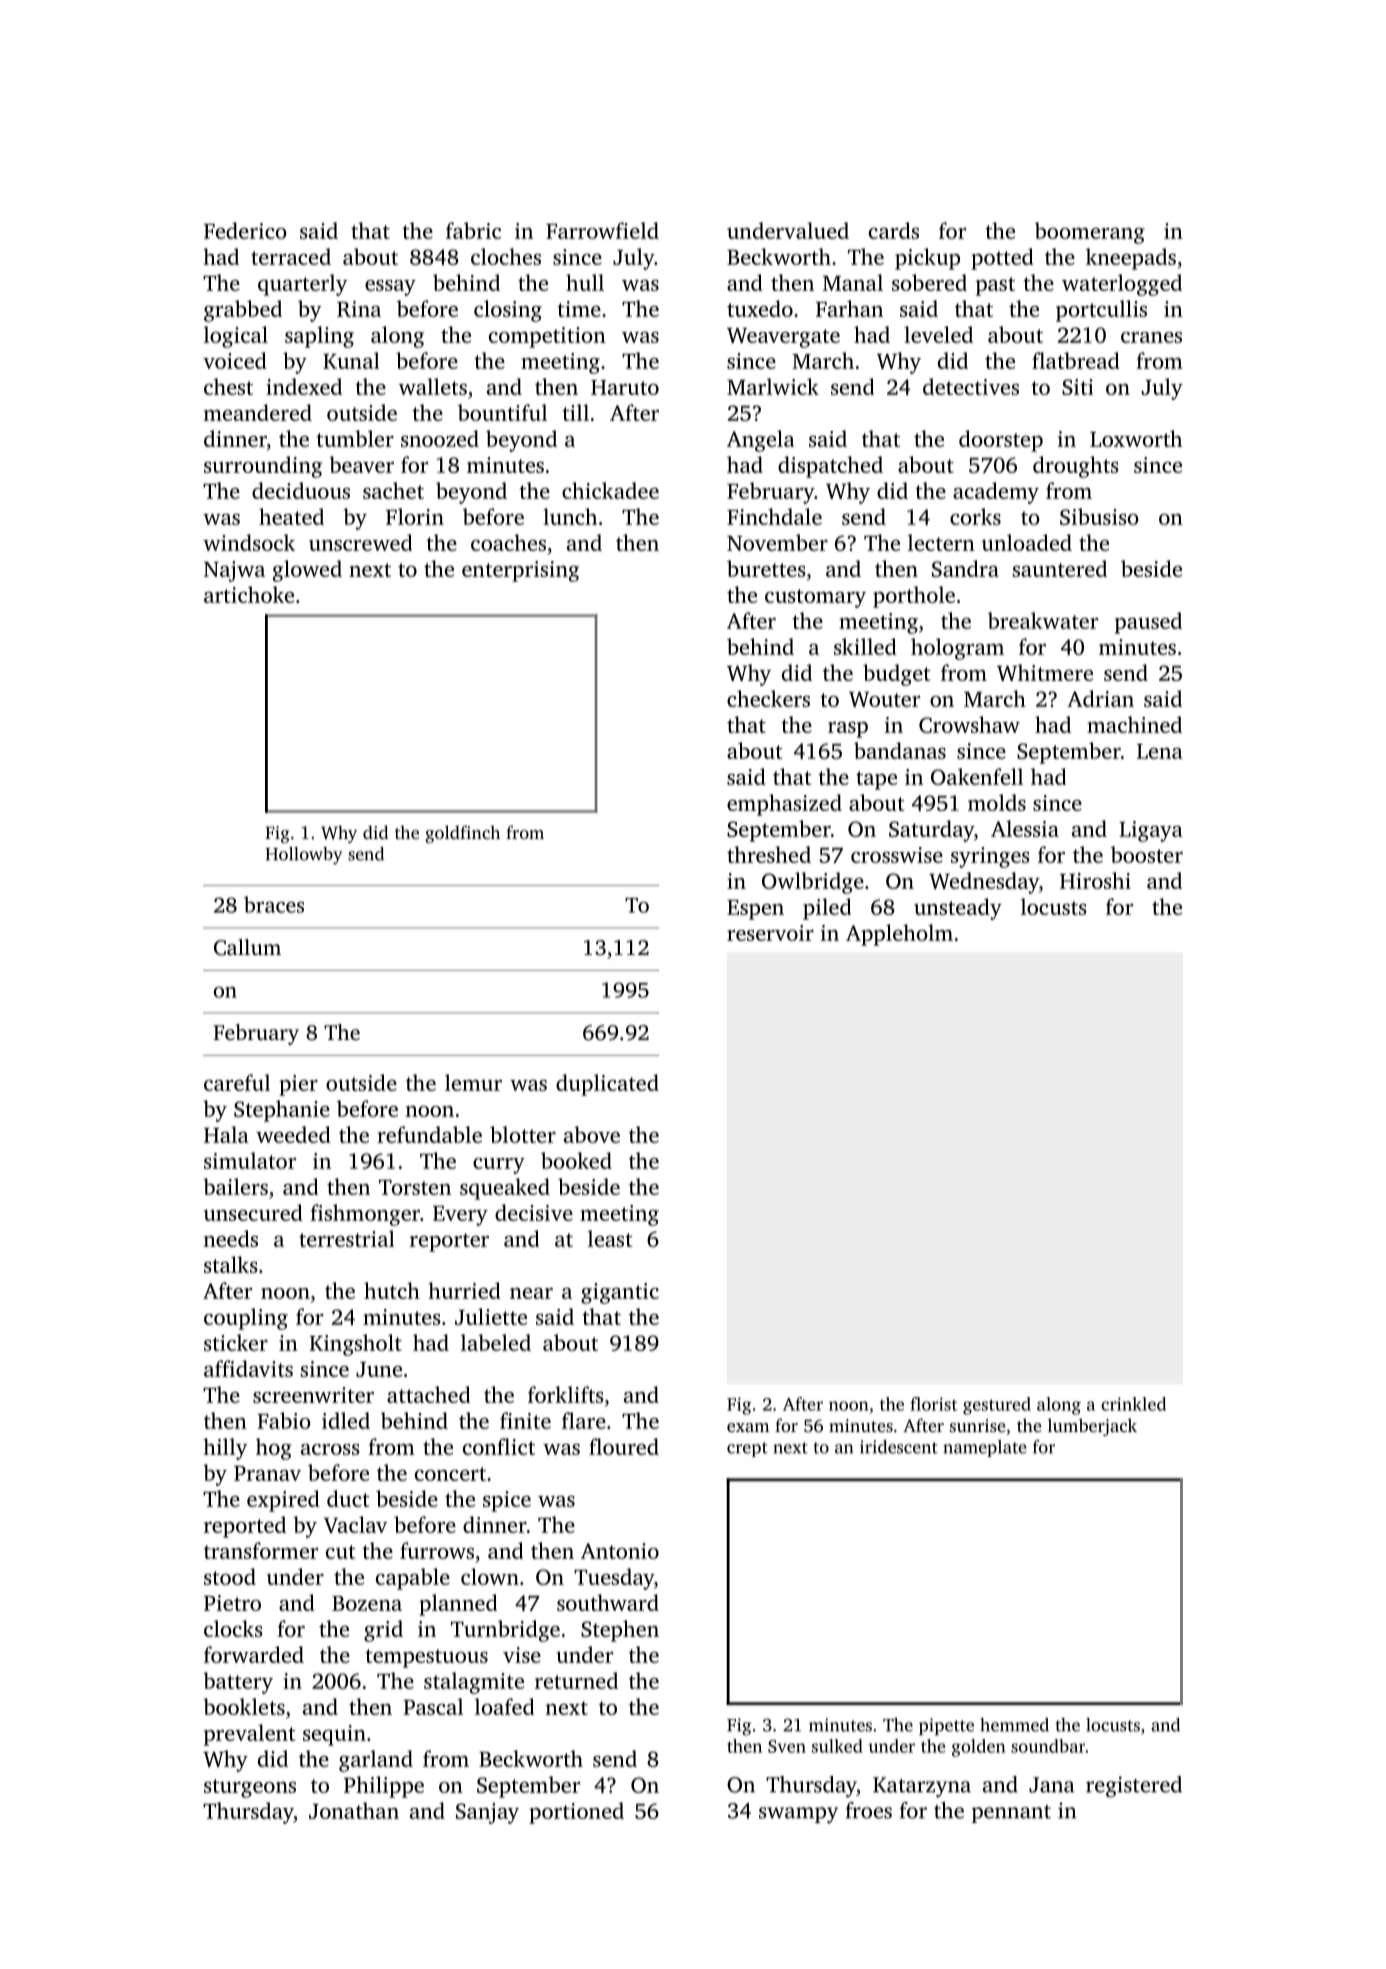 The height and width of the document is (1969, 1386). I want to click on chickadee, so click(610, 490).
